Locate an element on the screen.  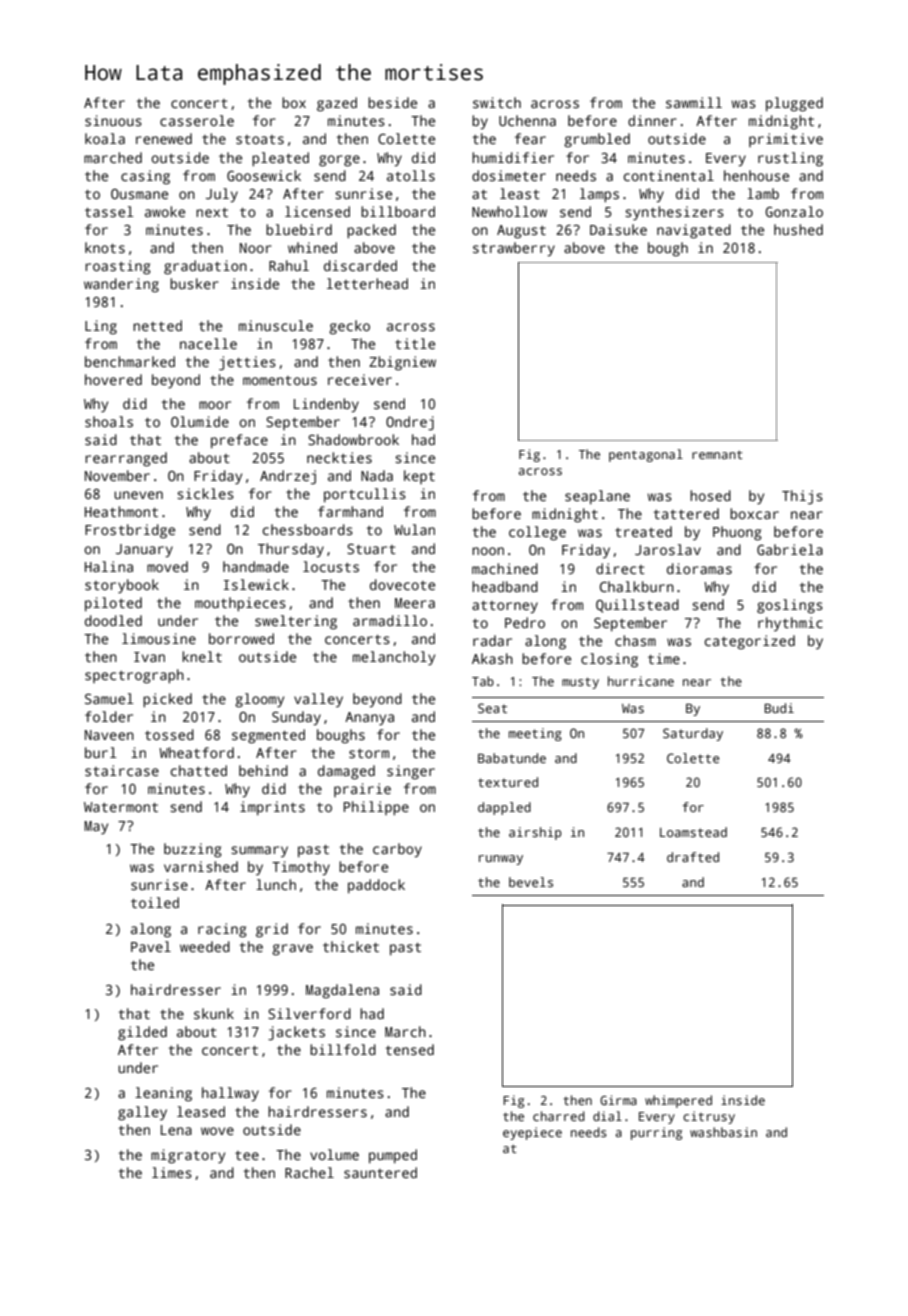
switch is located at coordinates (497, 102).
